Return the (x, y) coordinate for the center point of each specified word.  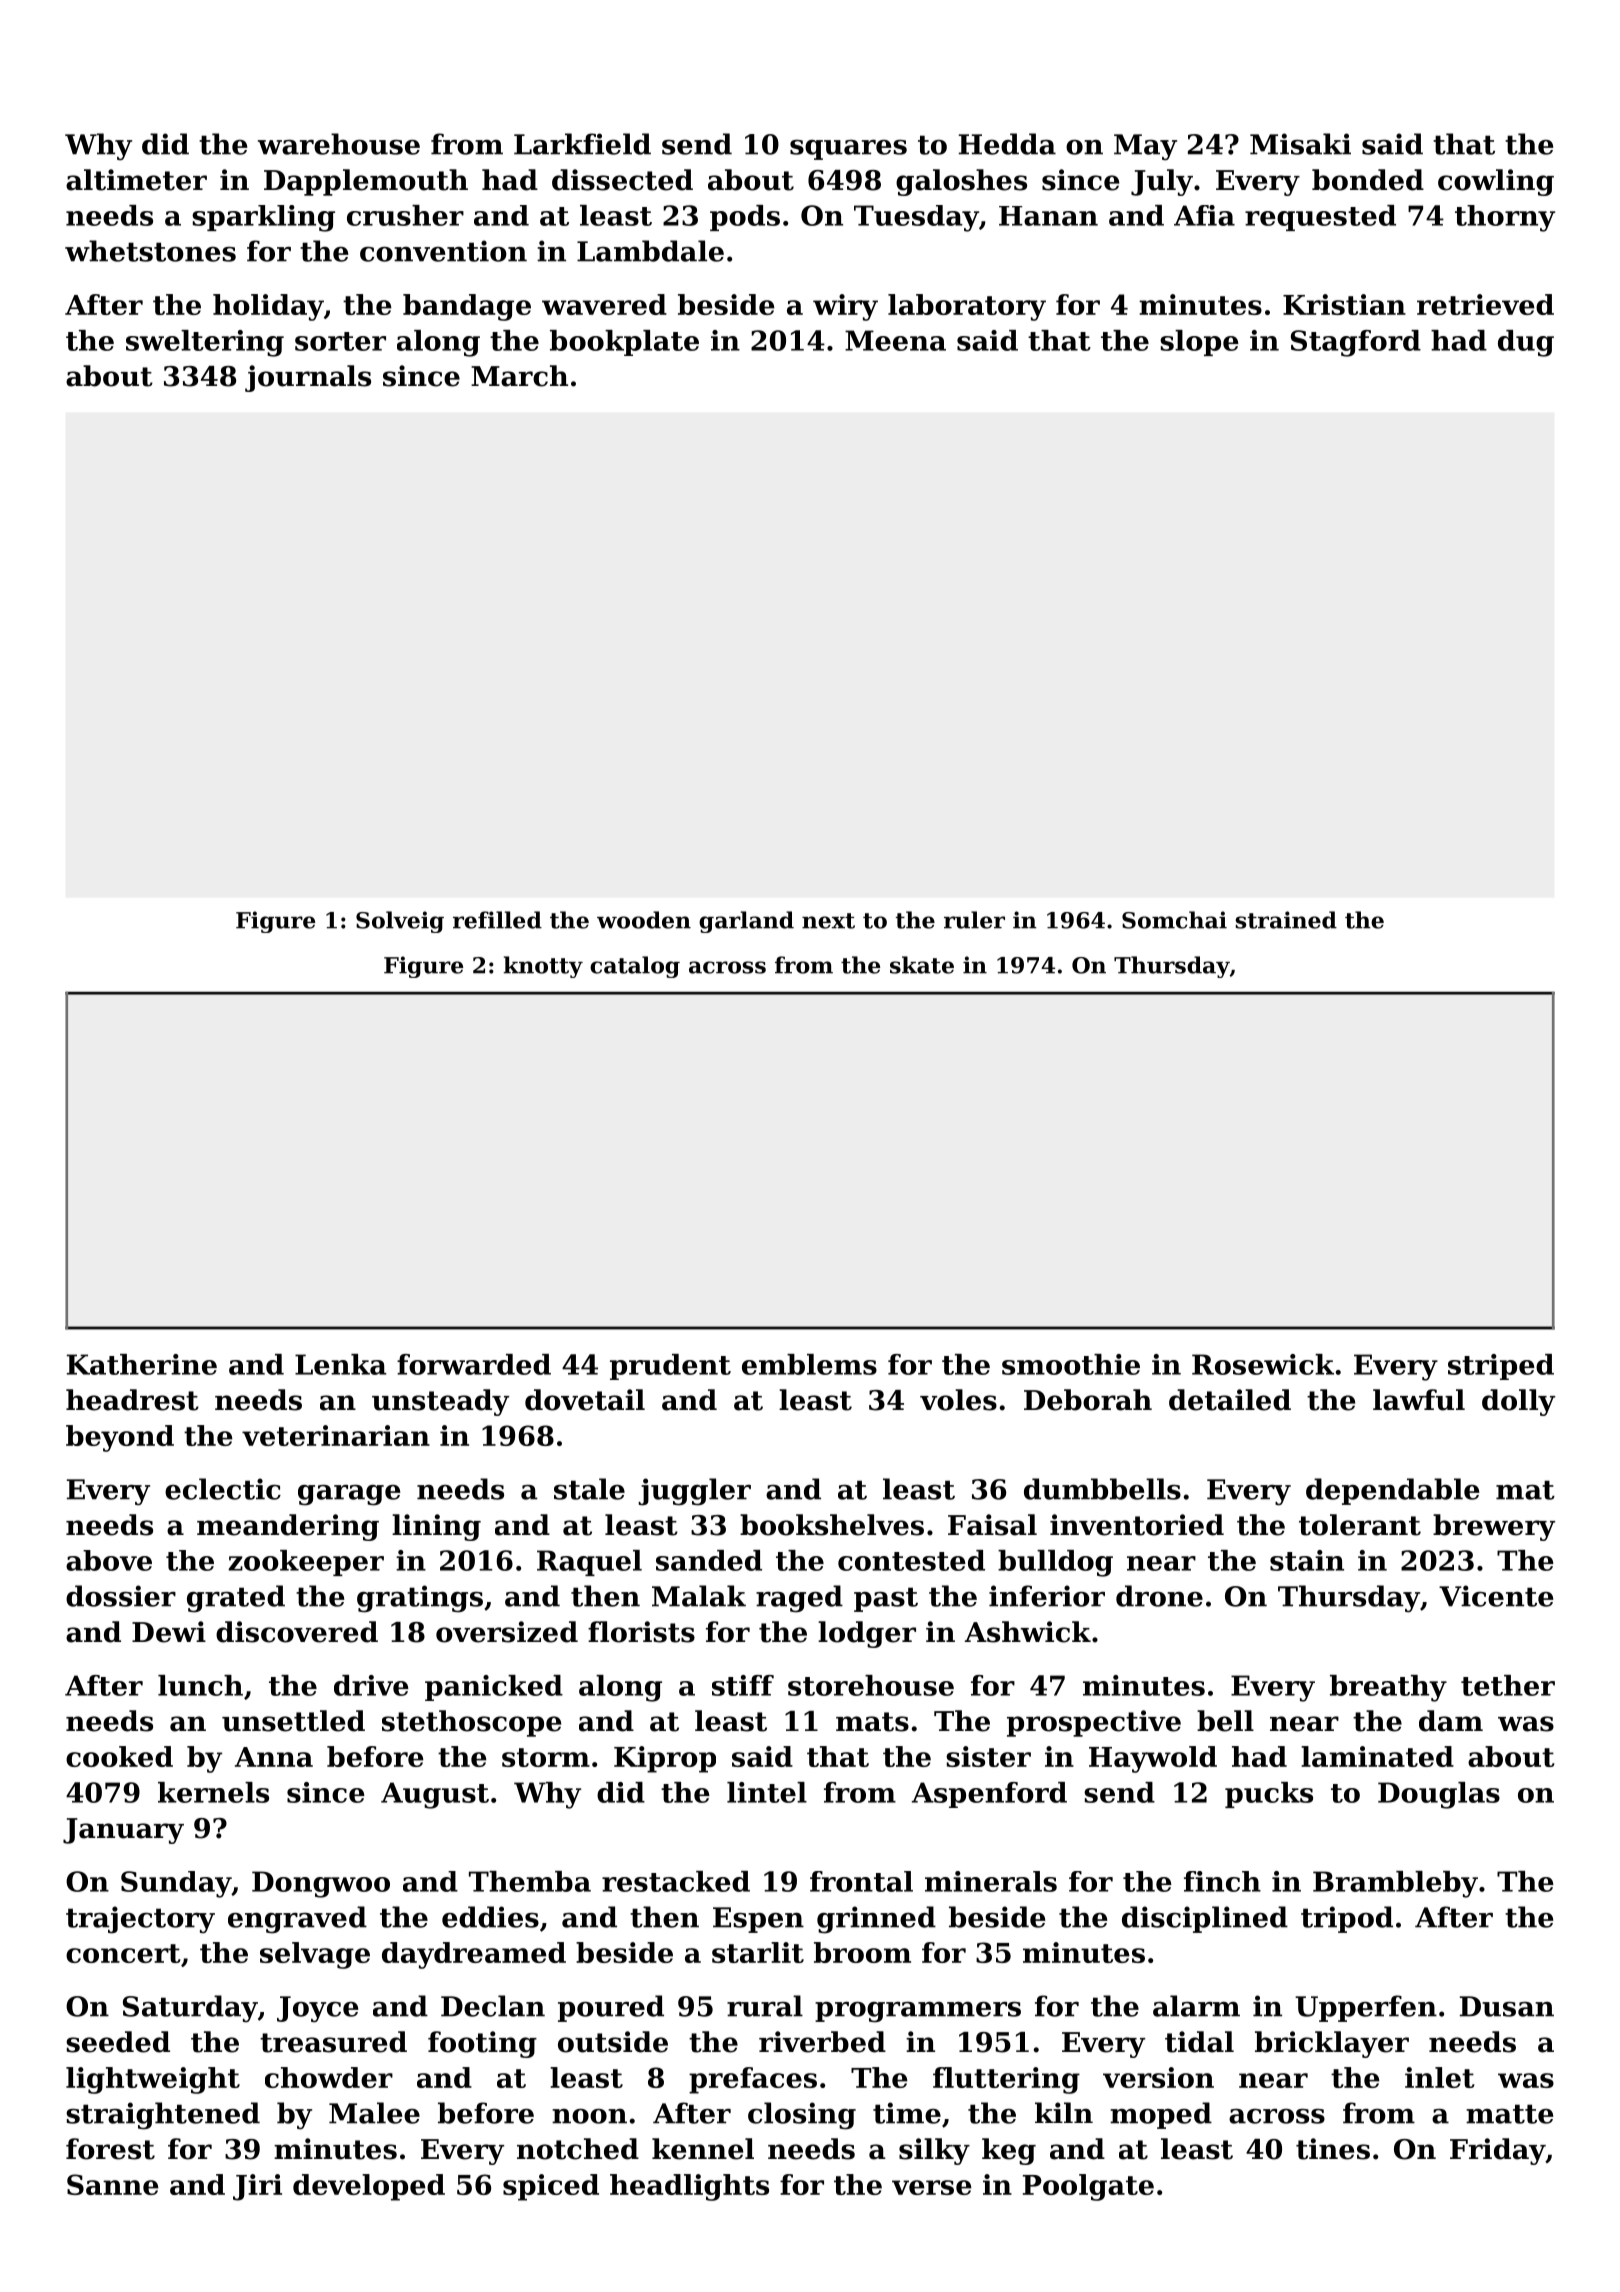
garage (349, 1495)
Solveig (400, 922)
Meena (895, 340)
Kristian (1344, 304)
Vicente (1496, 1596)
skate (922, 965)
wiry (845, 307)
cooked (119, 1756)
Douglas (1439, 1795)
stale (589, 1489)
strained (1286, 920)
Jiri (257, 2187)
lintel (767, 1792)
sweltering (205, 343)
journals (308, 378)
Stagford (1356, 343)
